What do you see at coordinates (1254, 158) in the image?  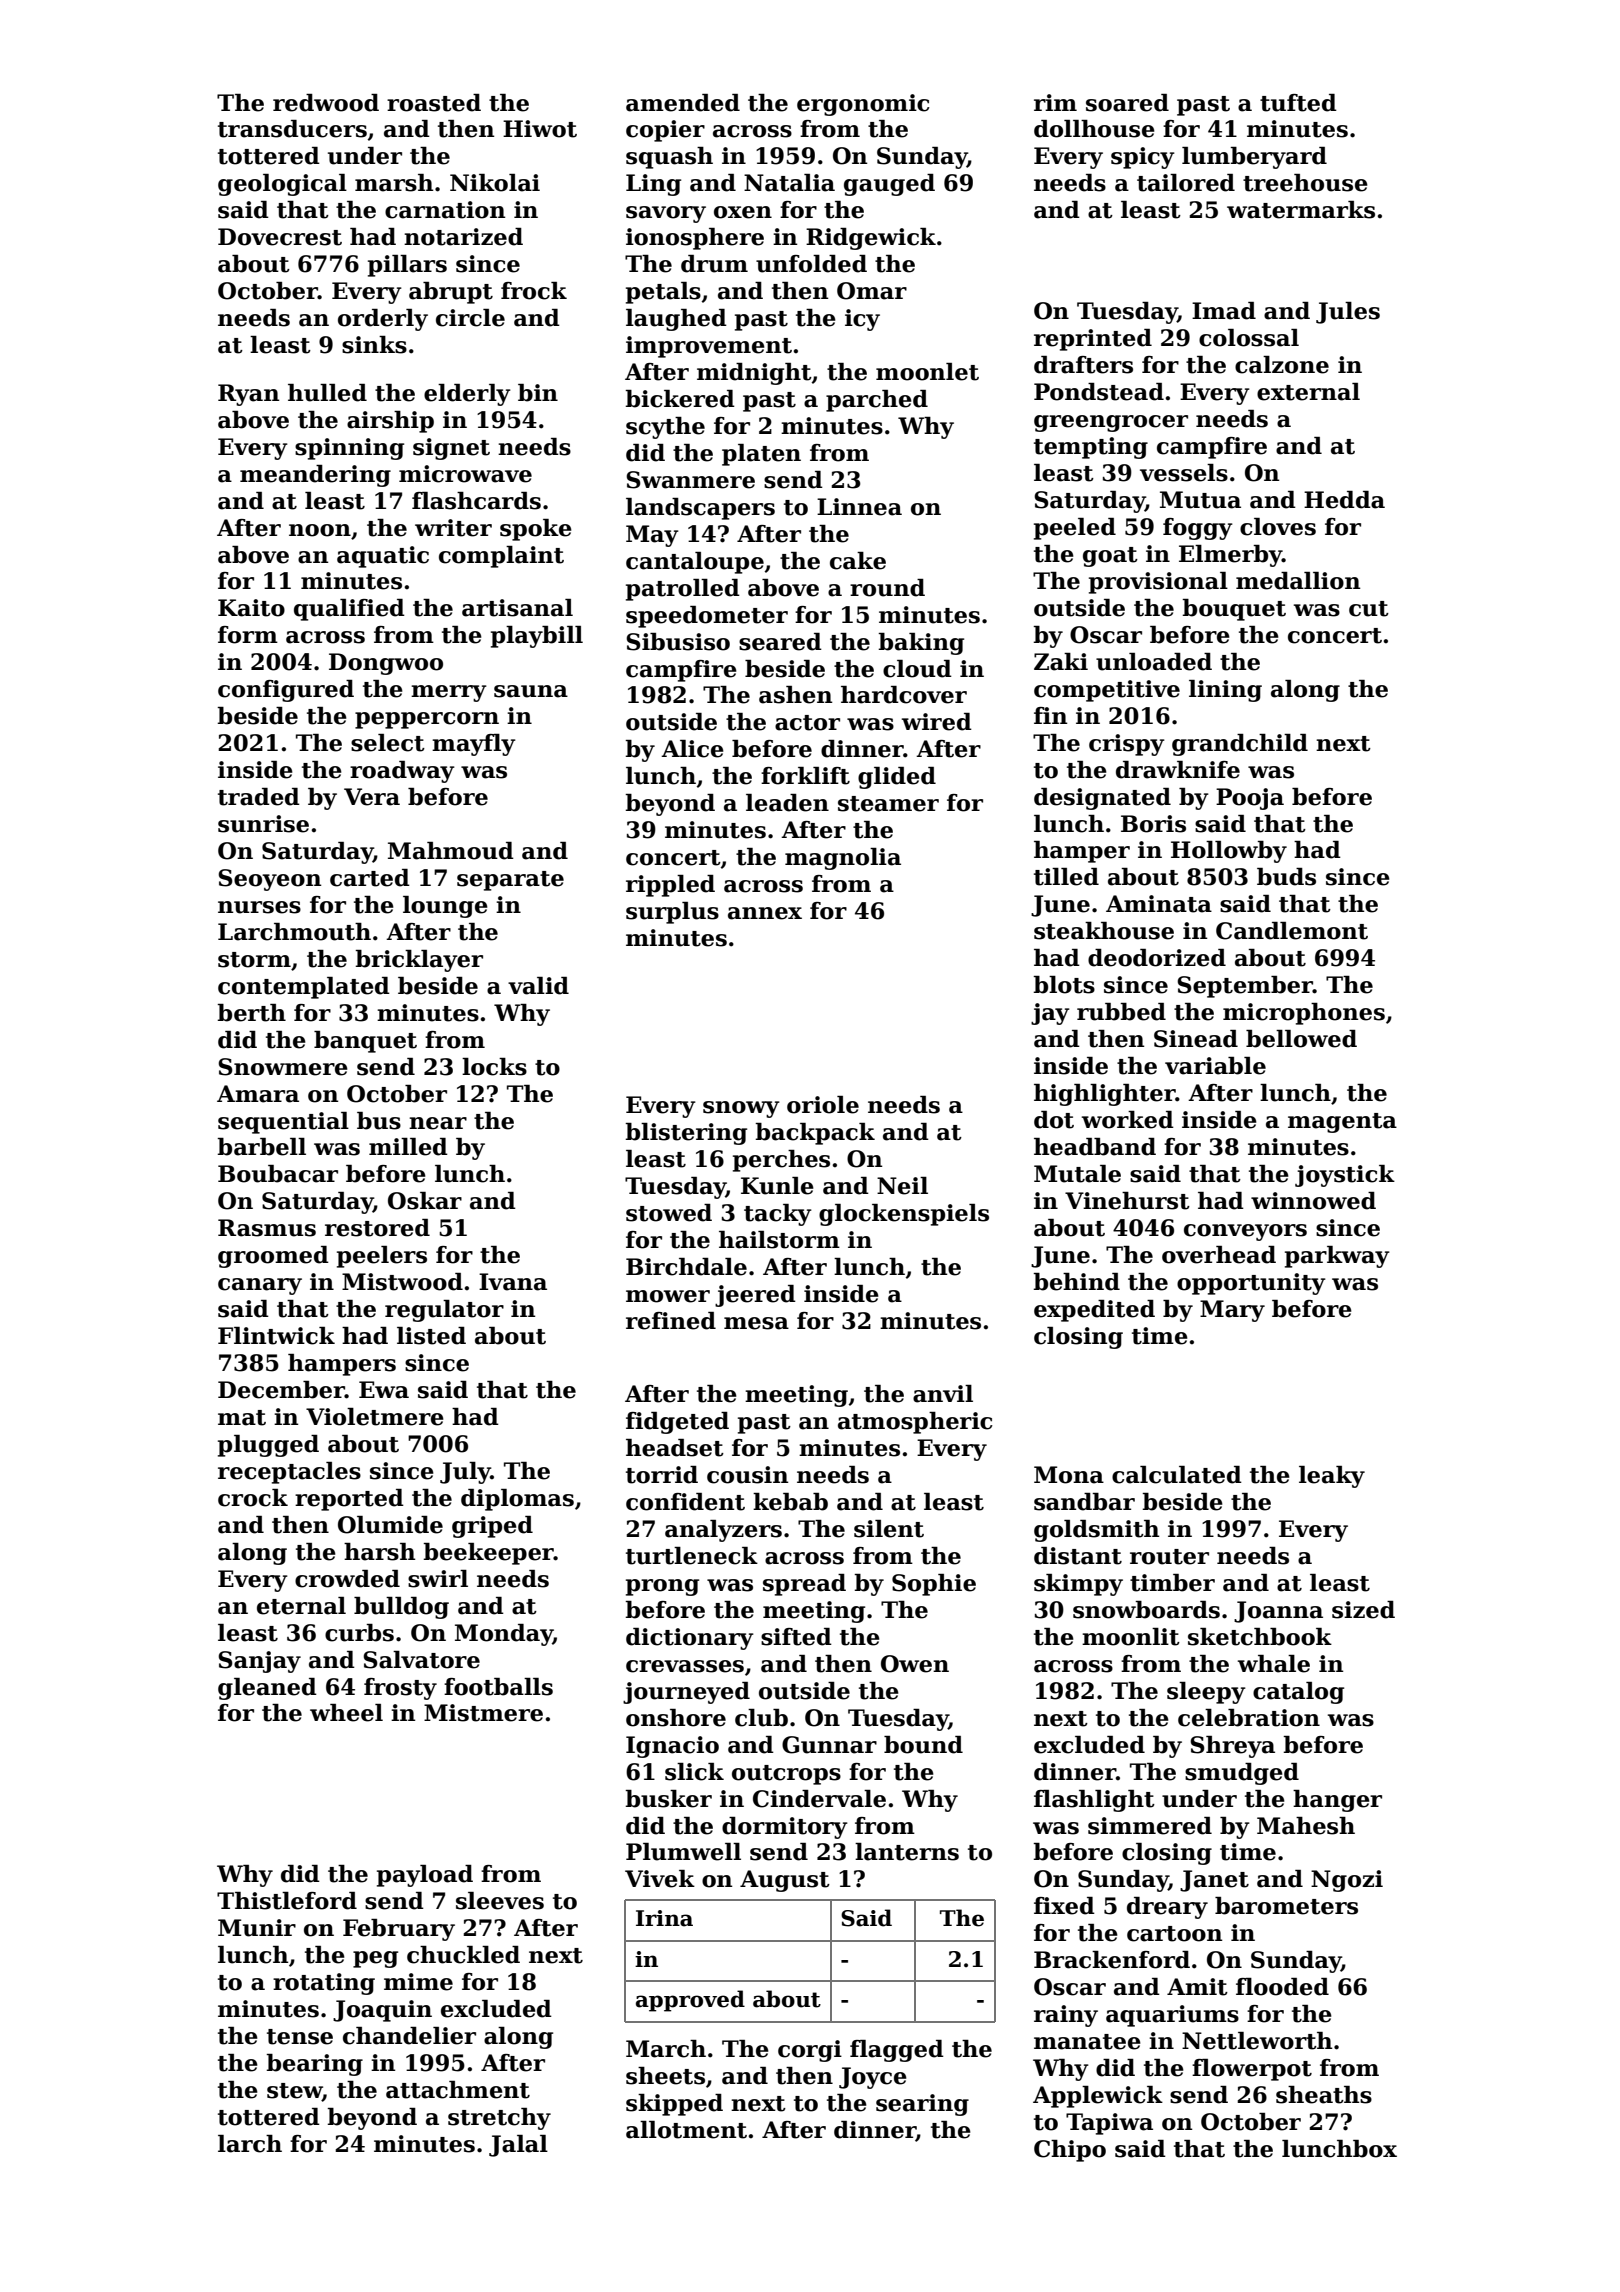 I see `lumberyard` at bounding box center [1254, 158].
